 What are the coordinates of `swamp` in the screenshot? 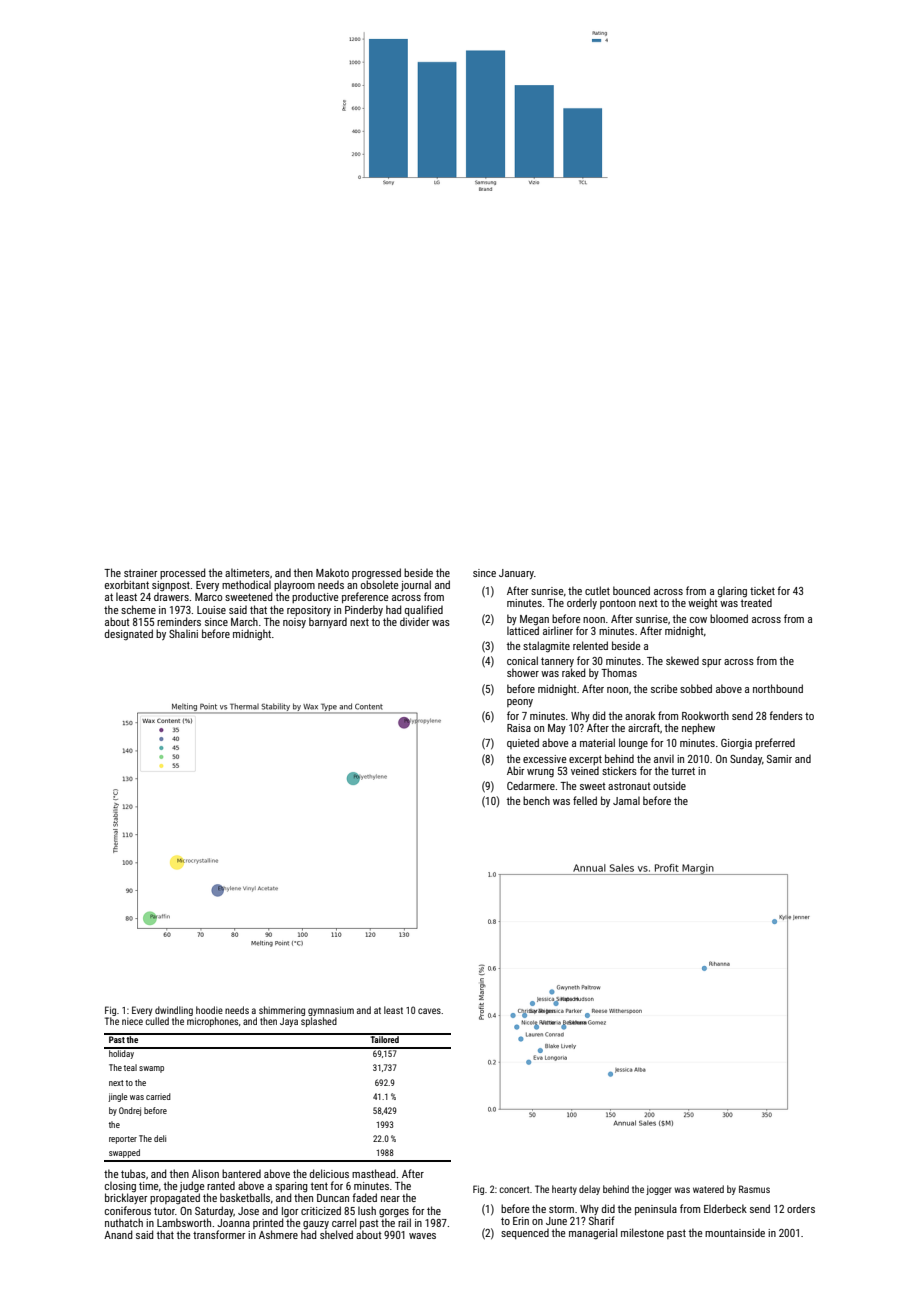 It's located at (151, 1069).
